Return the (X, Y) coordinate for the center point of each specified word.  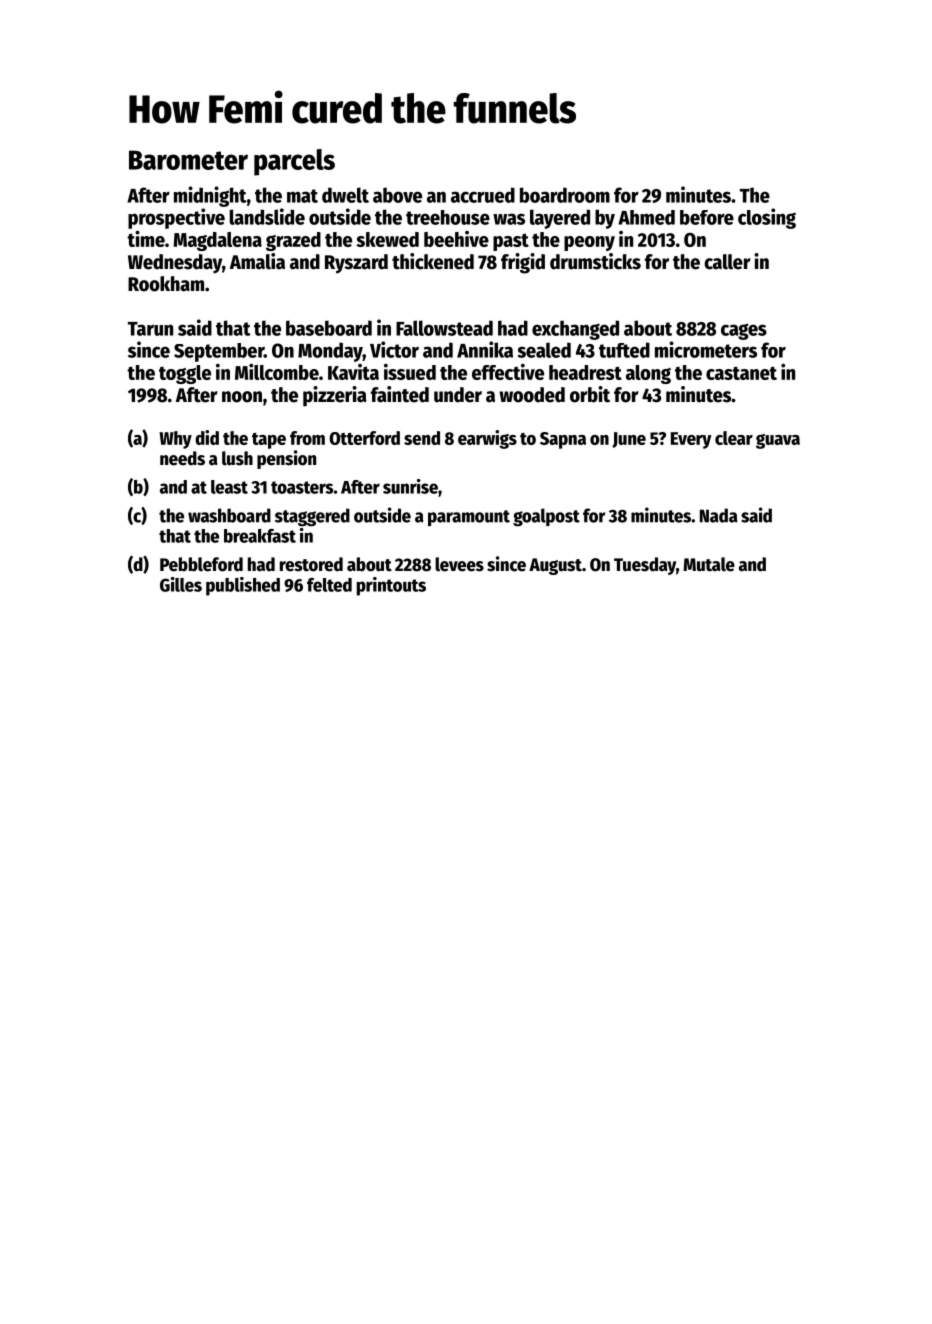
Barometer (188, 160)
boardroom (565, 195)
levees (459, 564)
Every (691, 440)
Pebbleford (201, 564)
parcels (294, 162)
